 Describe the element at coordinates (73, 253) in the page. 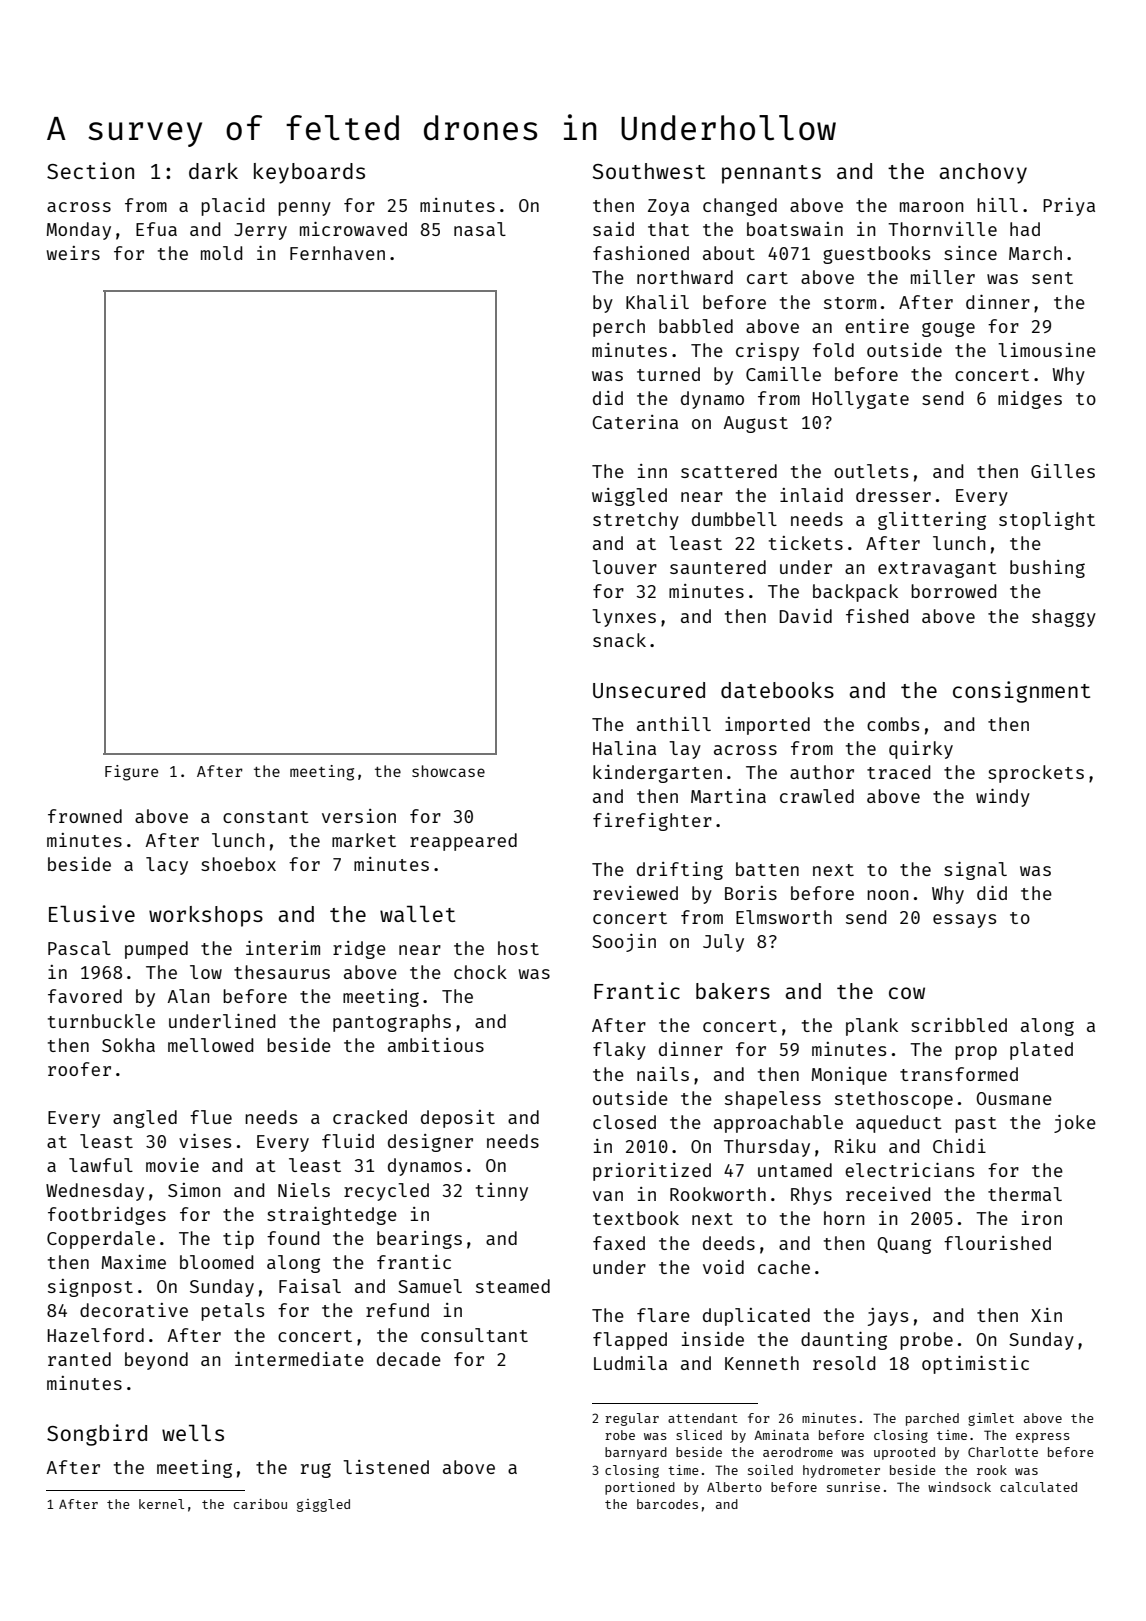

I see `weirs` at that location.
